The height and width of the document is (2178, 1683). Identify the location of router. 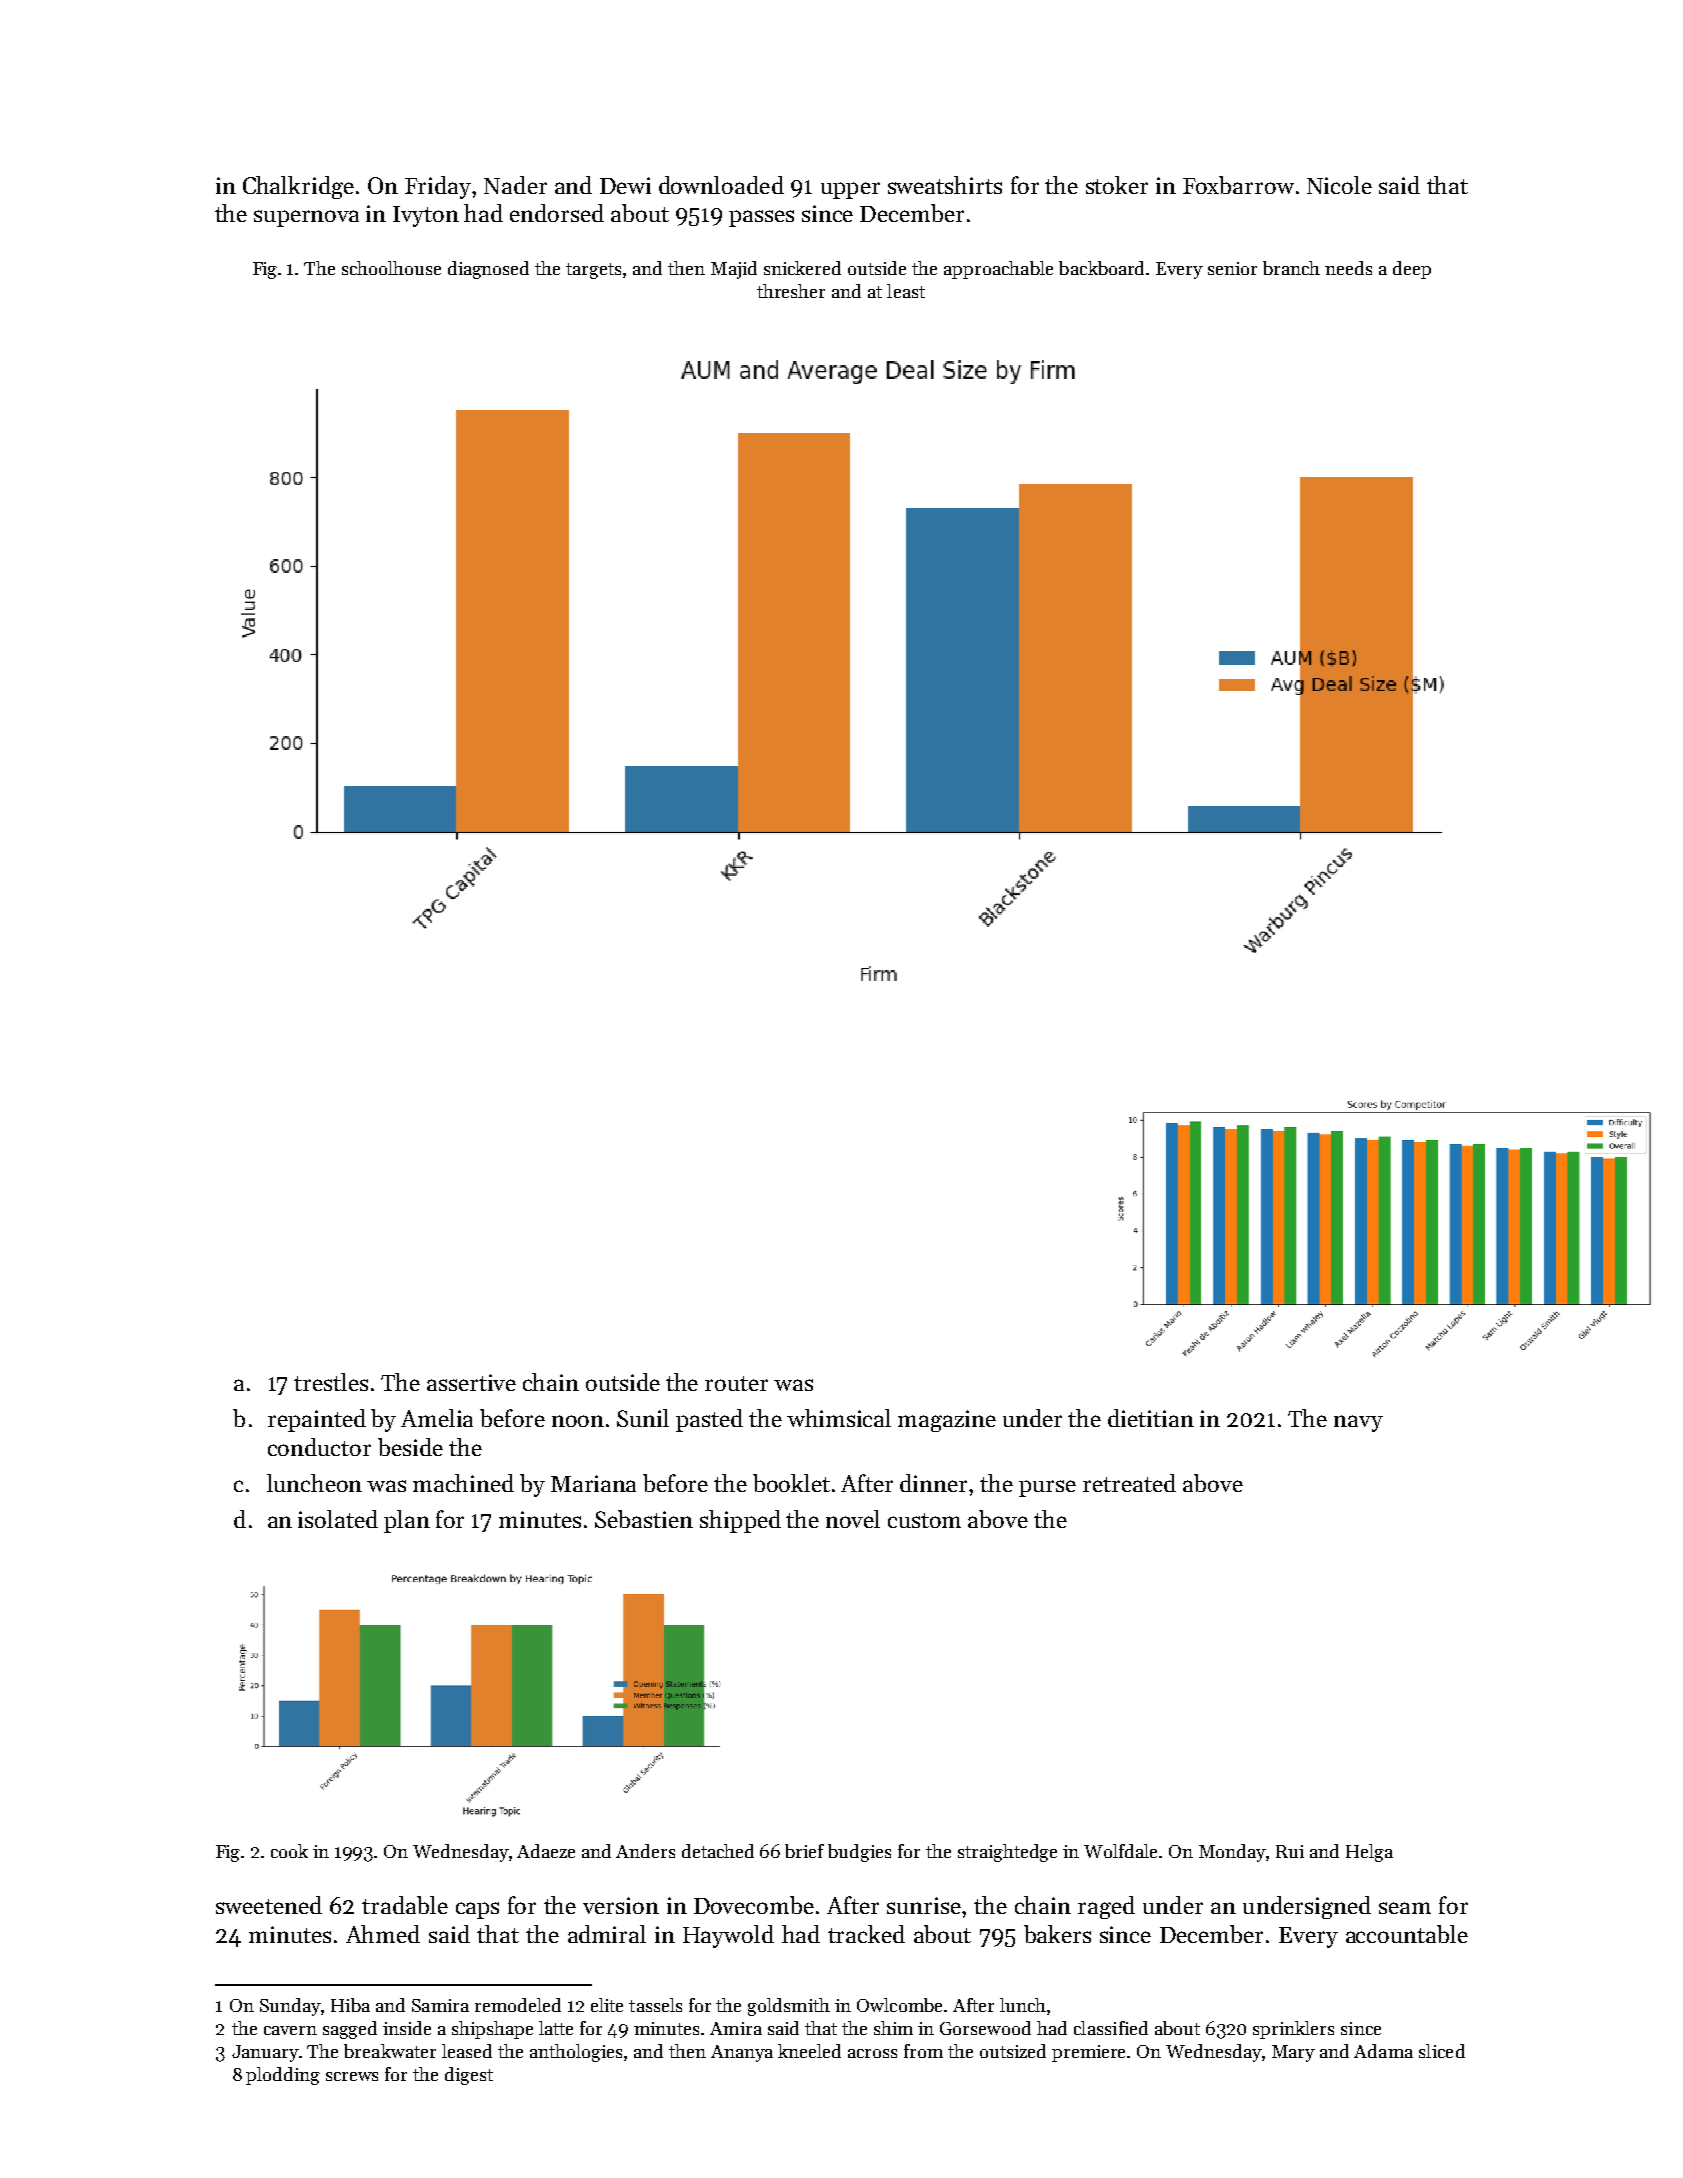
(736, 1383).
